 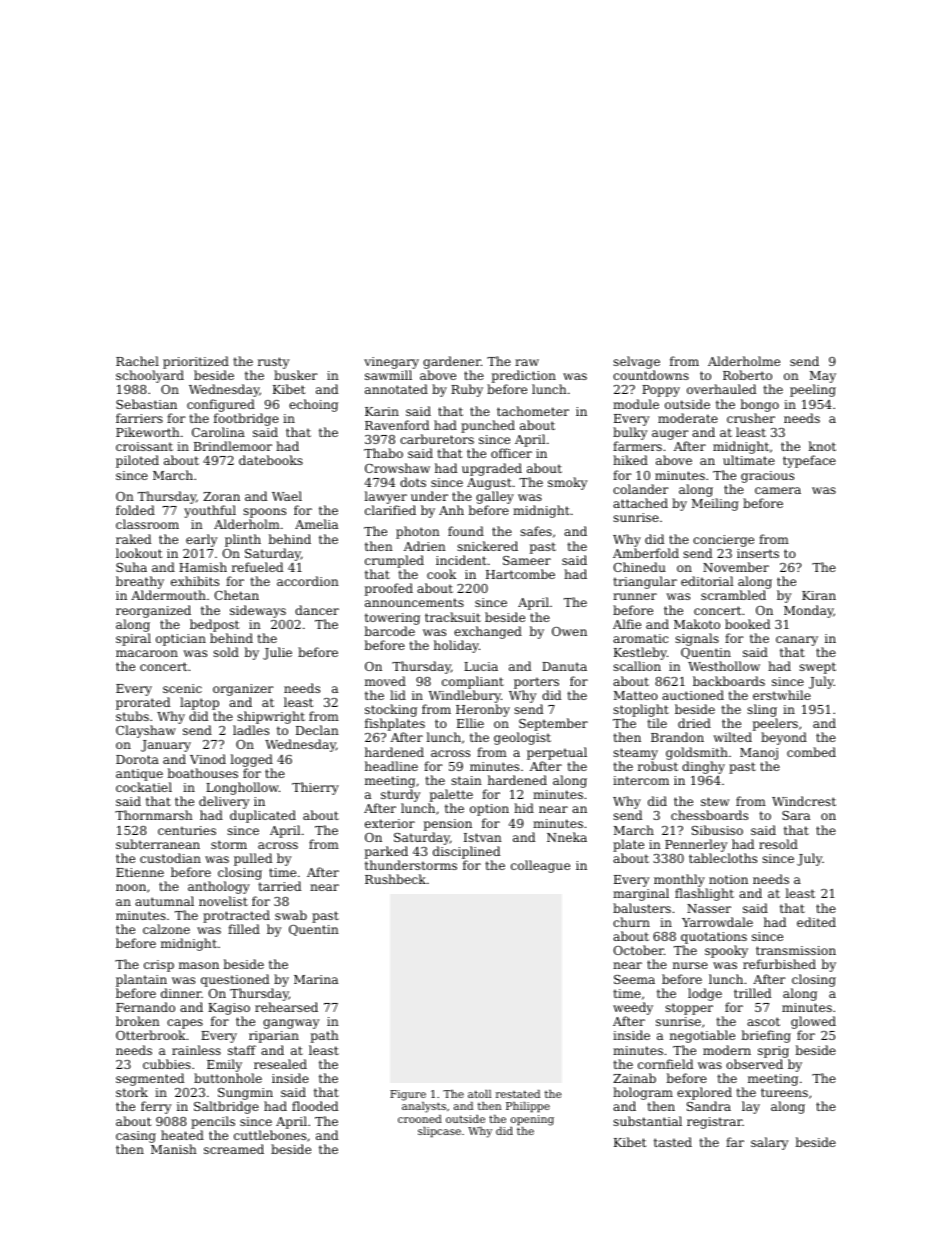 I want to click on Kiran, so click(x=819, y=595).
